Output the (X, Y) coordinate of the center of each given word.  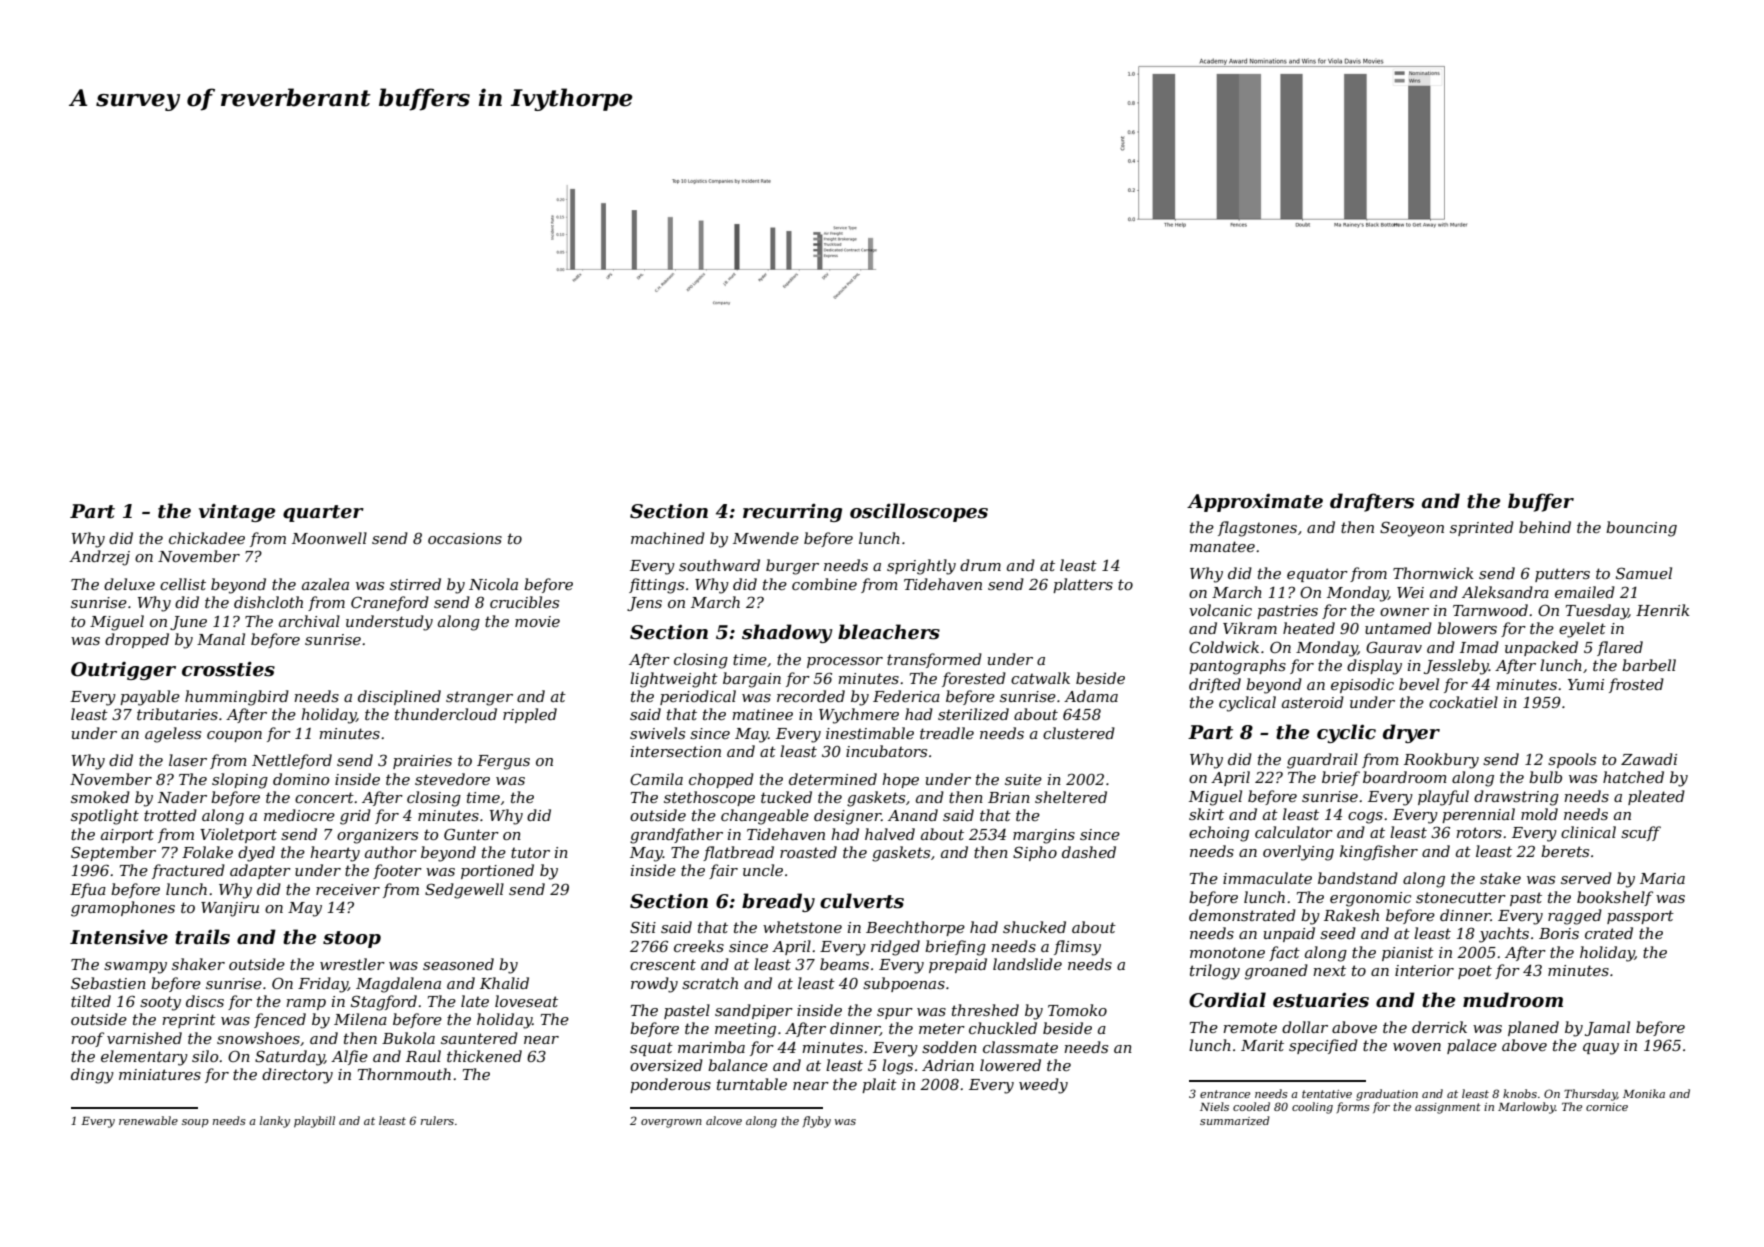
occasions (465, 538)
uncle (763, 870)
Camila (656, 779)
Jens (644, 604)
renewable (148, 1120)
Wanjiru (230, 909)
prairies (422, 762)
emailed (1585, 592)
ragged (1575, 917)
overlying (1298, 853)
